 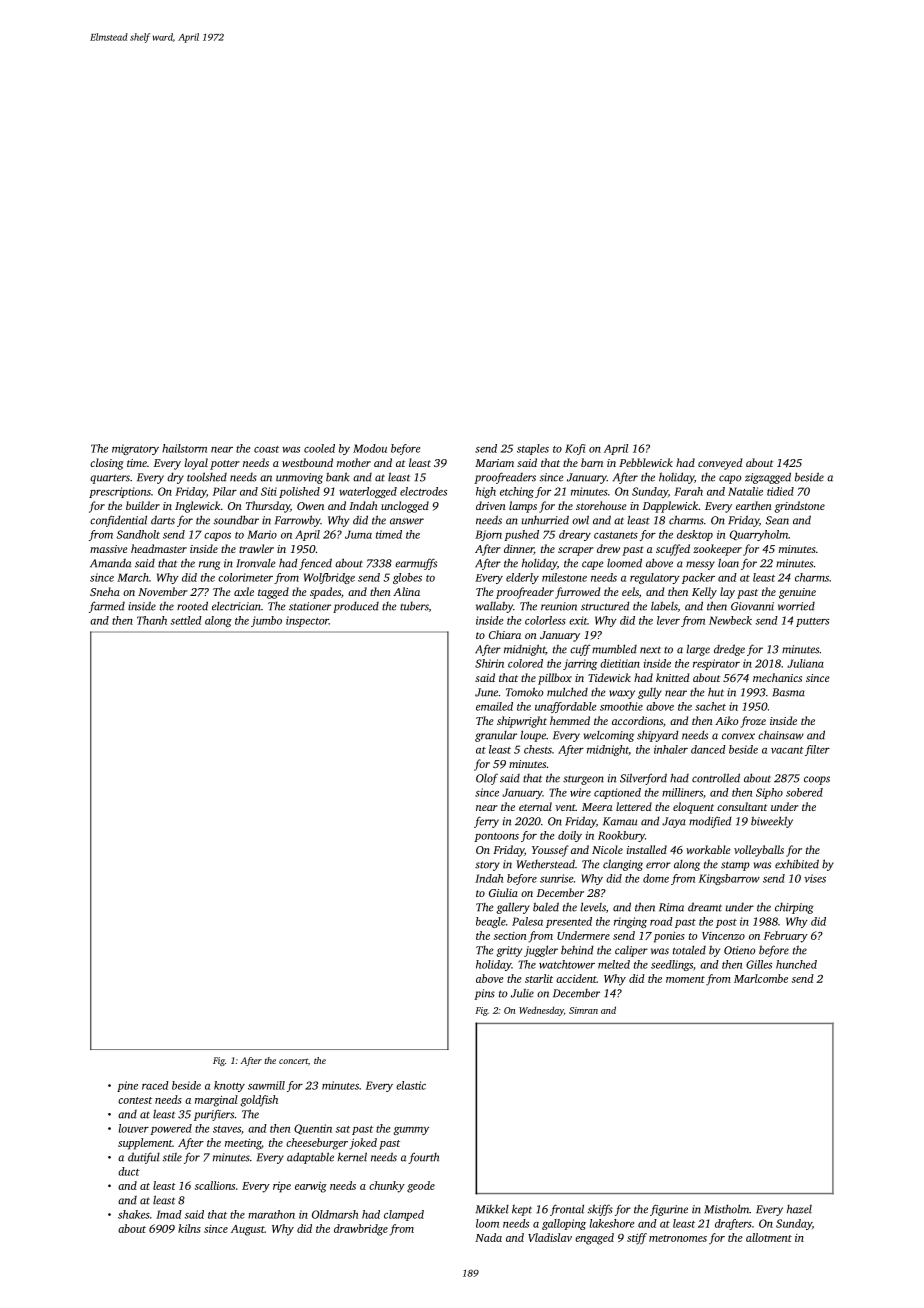 What do you see at coordinates (494, 463) in the screenshot?
I see `Mariam` at bounding box center [494, 463].
